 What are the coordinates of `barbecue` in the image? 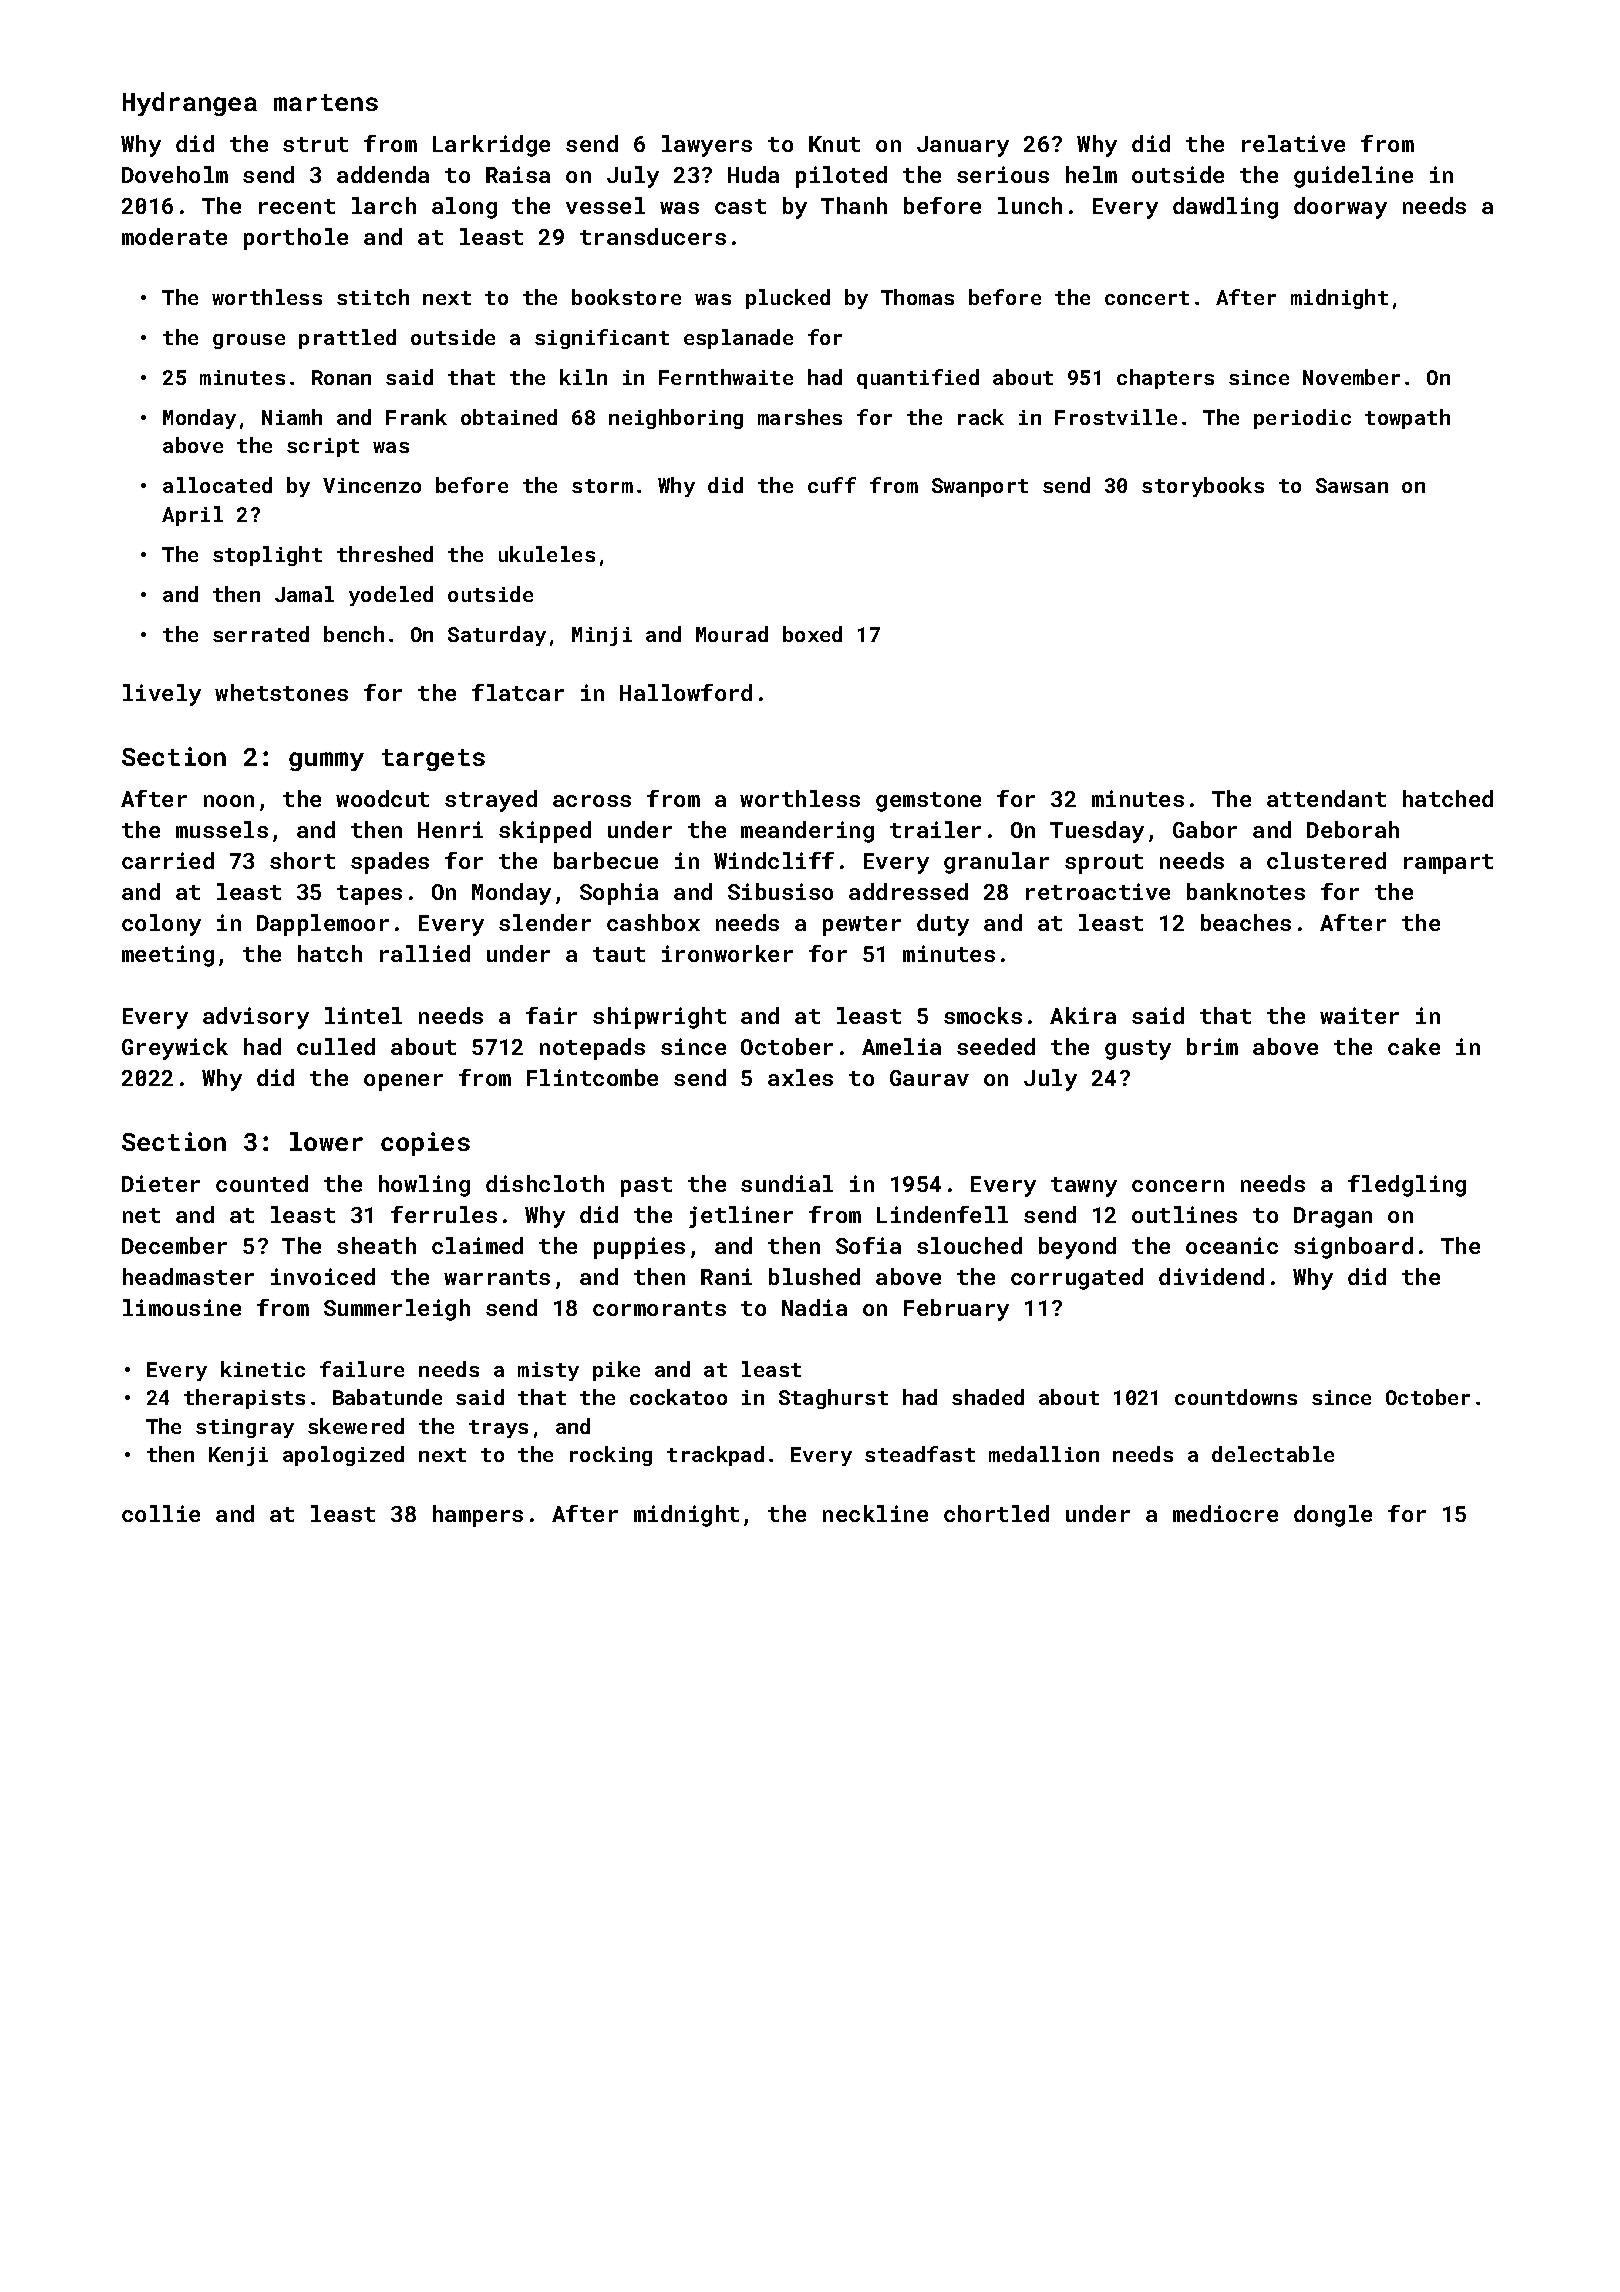 It's located at (606, 860).
